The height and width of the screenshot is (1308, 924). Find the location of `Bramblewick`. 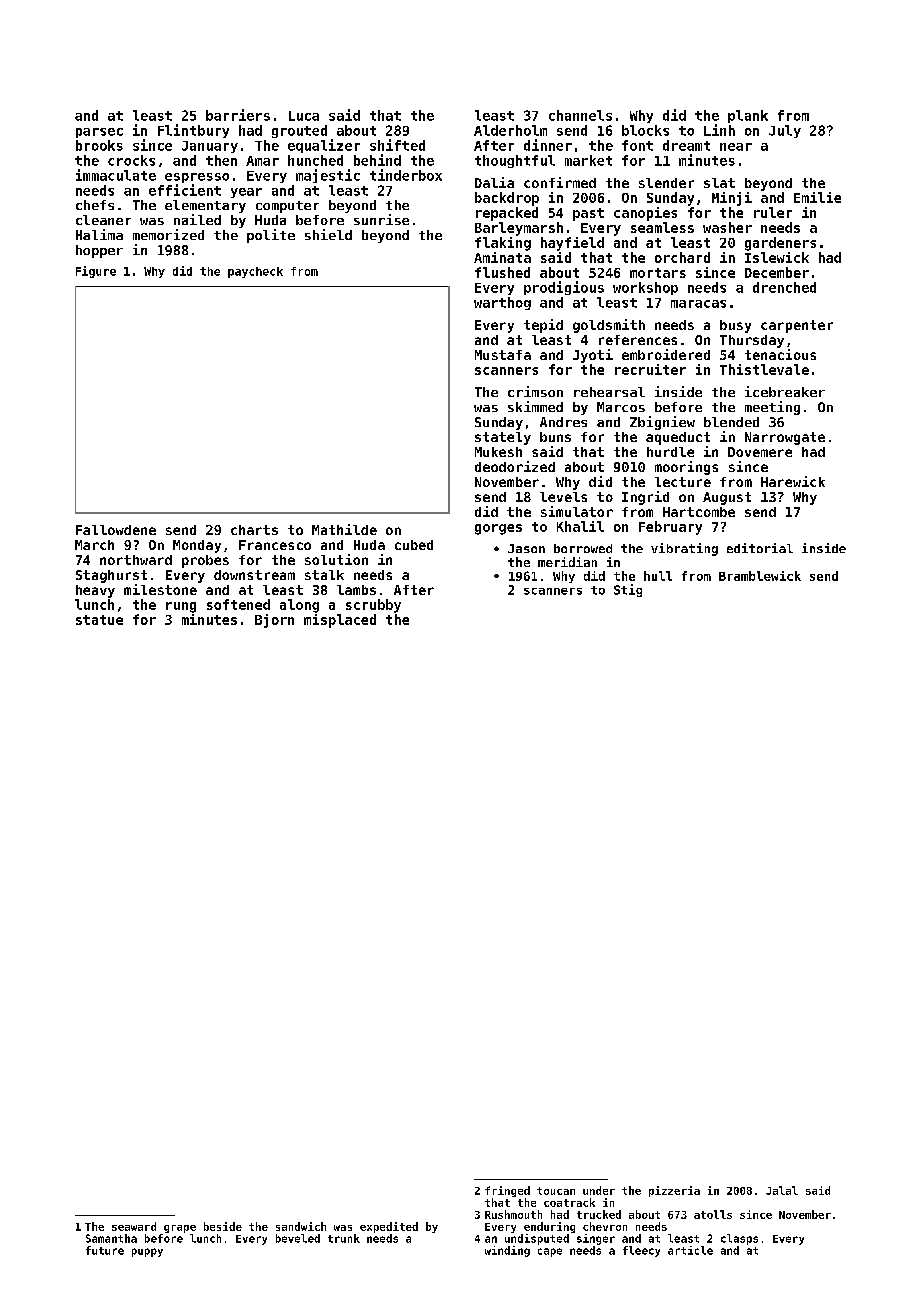

Bramblewick is located at coordinates (760, 576).
